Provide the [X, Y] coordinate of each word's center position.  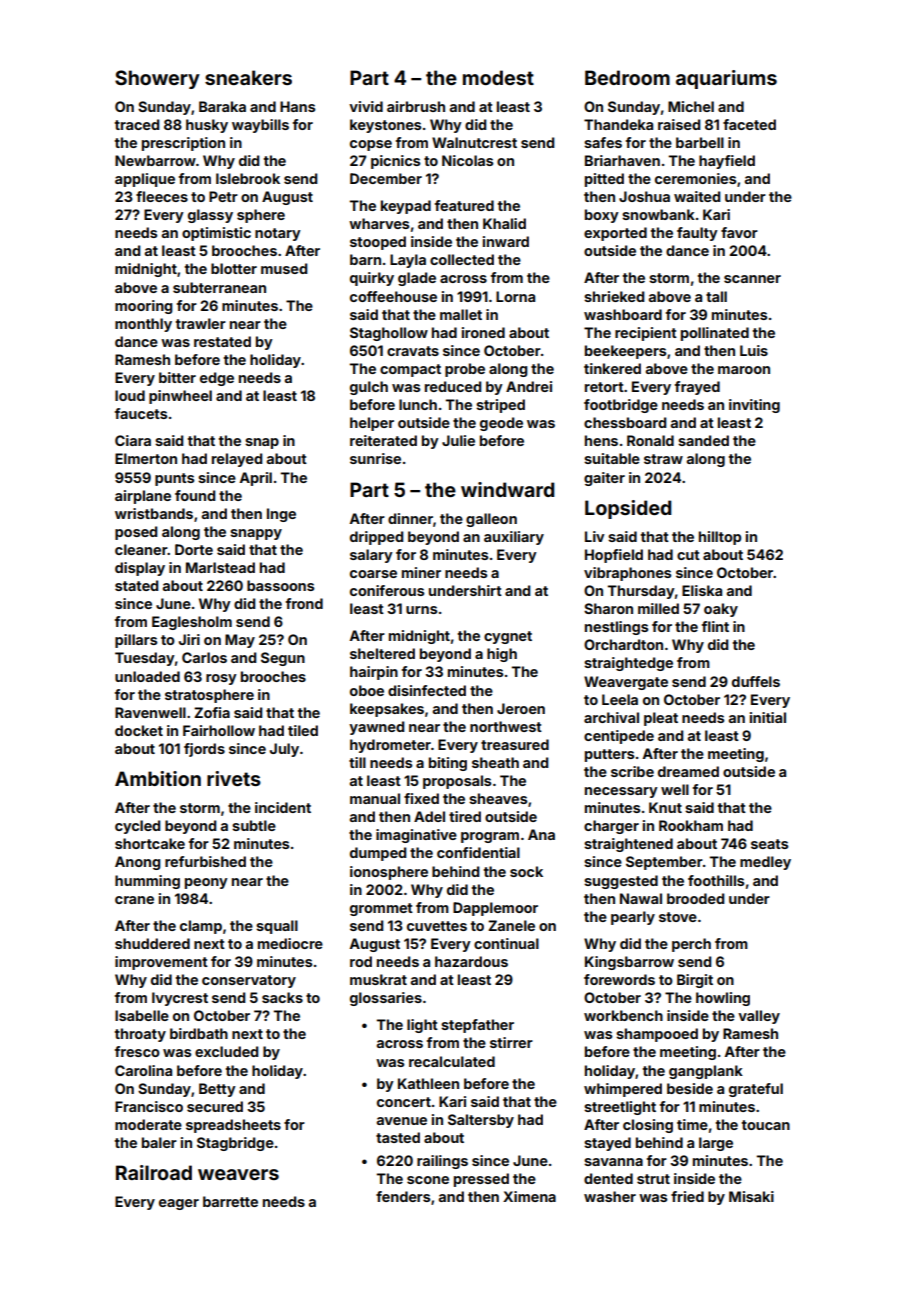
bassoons [280, 585]
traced [137, 124]
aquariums [726, 79]
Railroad [154, 1172]
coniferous [387, 590]
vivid [366, 106]
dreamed [688, 771]
